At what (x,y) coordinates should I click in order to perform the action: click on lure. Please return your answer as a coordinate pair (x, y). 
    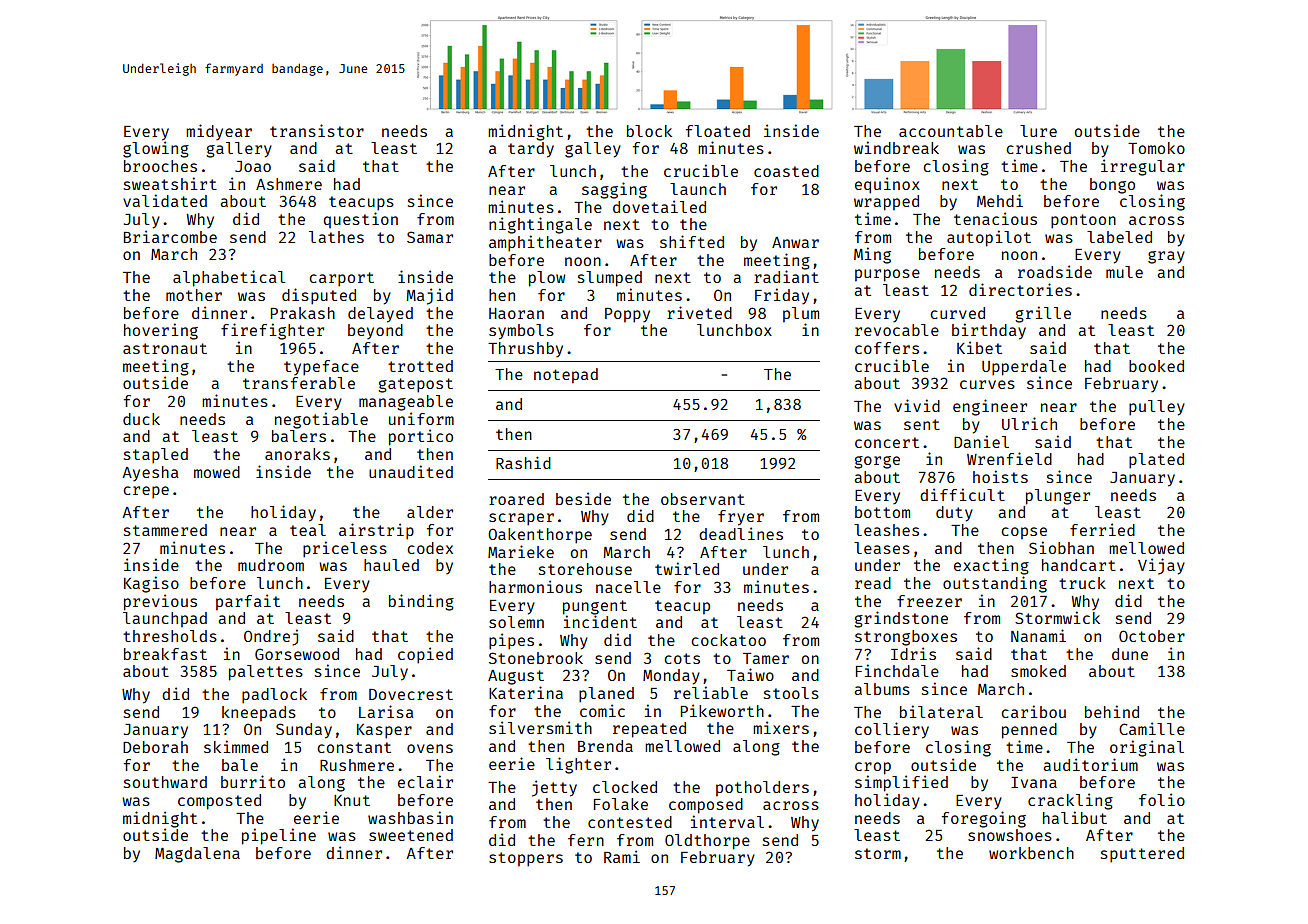
    Looking at the image, I should click on (1038, 131).
